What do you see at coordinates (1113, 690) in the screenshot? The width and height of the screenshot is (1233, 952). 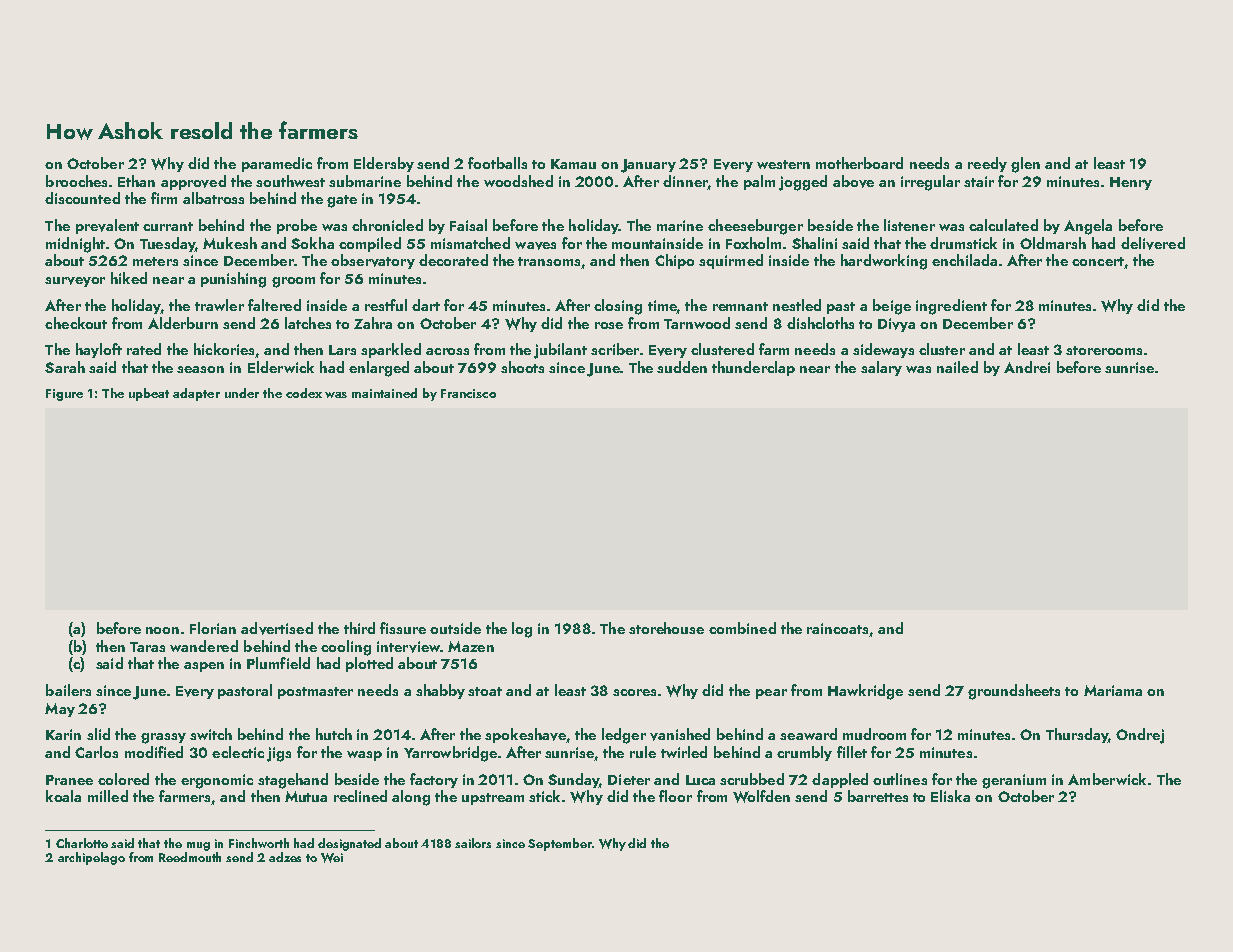 I see `Mariama` at bounding box center [1113, 690].
